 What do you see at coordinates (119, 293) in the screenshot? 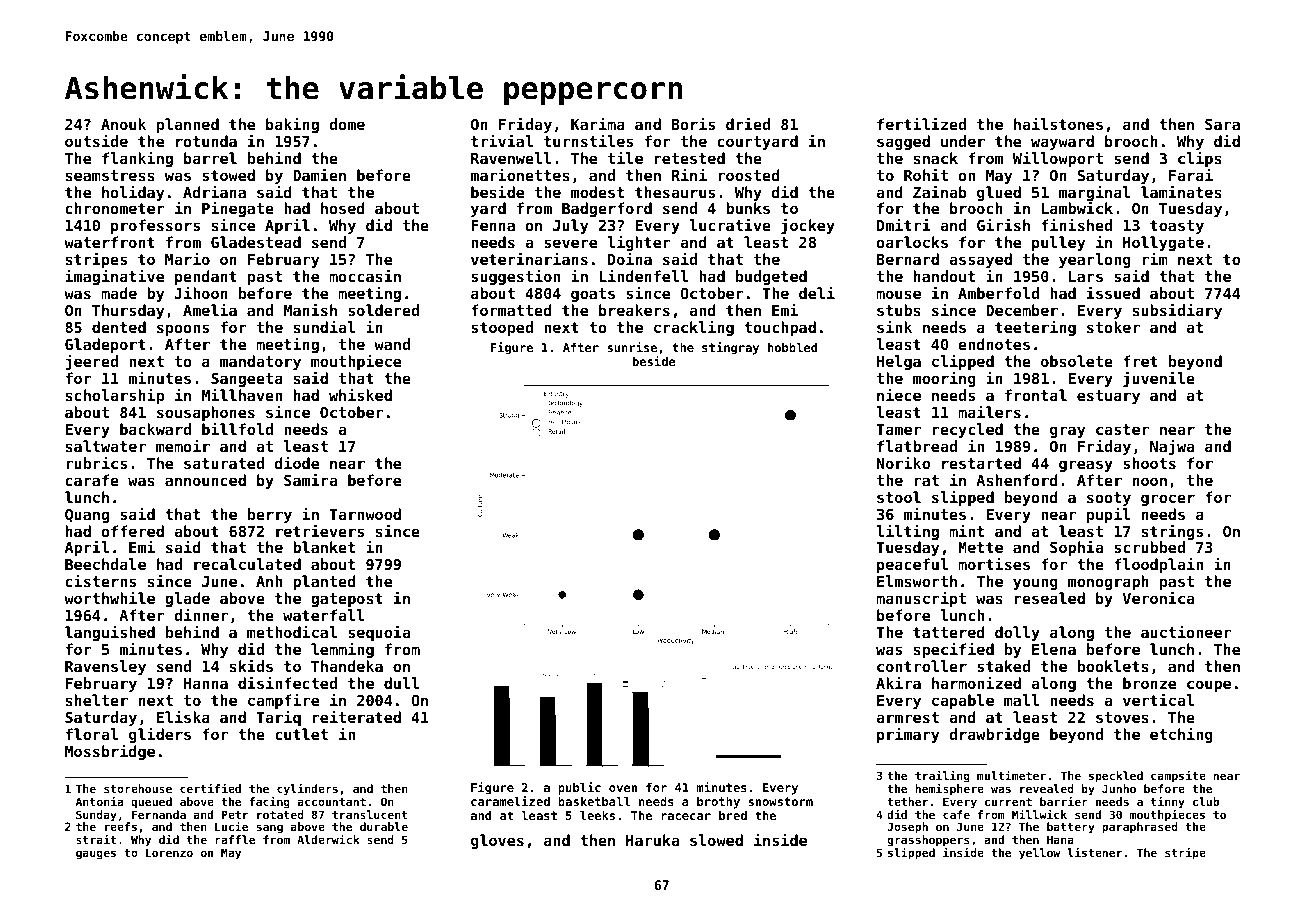
I see `made` at bounding box center [119, 293].
